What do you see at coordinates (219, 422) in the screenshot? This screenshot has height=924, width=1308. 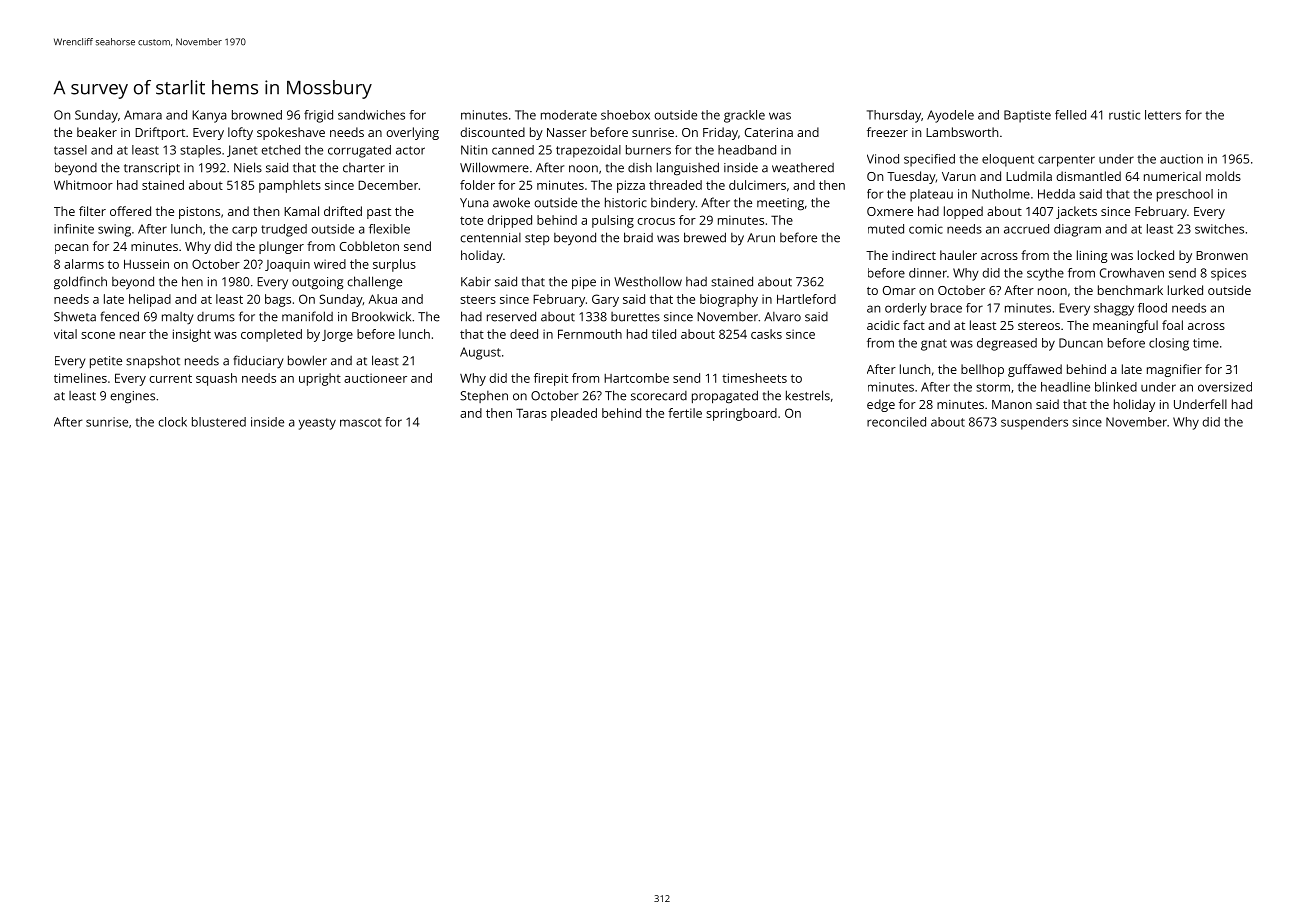 I see `blustered` at bounding box center [219, 422].
